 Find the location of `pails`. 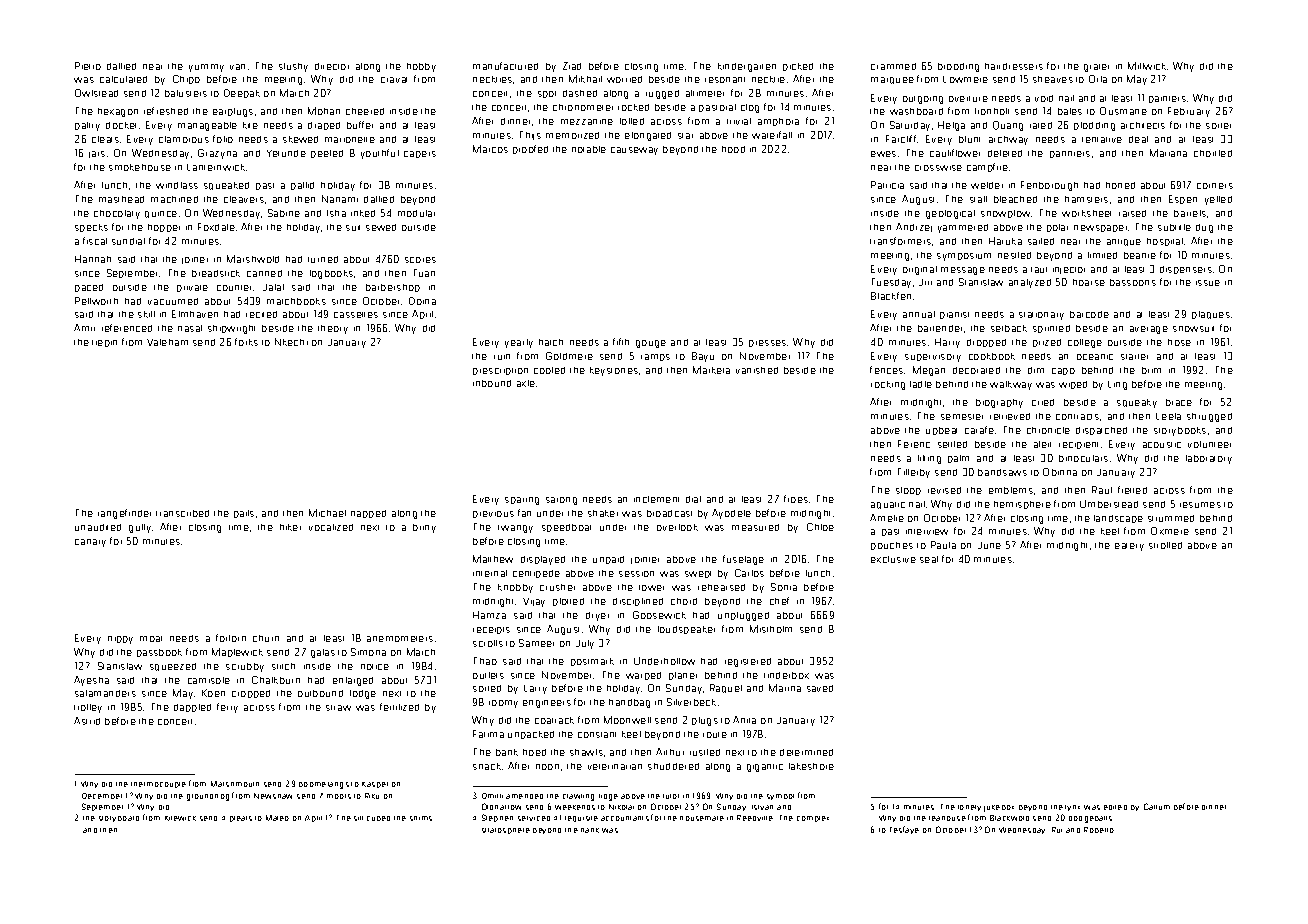

pails is located at coordinates (244, 514).
